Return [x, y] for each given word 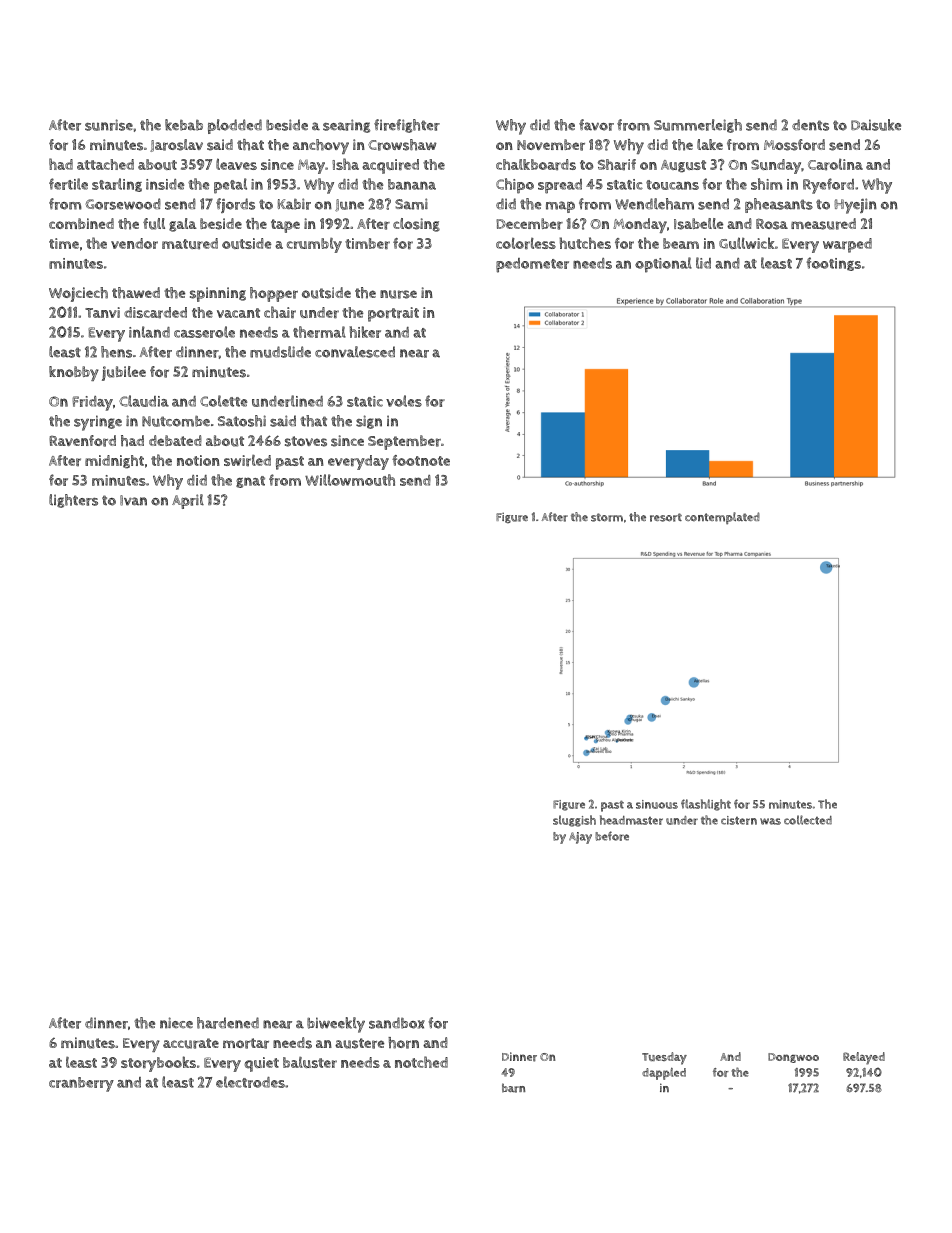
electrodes [250, 1082]
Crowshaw [402, 145]
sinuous [657, 804]
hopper [274, 294]
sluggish [574, 821]
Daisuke [876, 125]
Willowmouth [350, 480]
